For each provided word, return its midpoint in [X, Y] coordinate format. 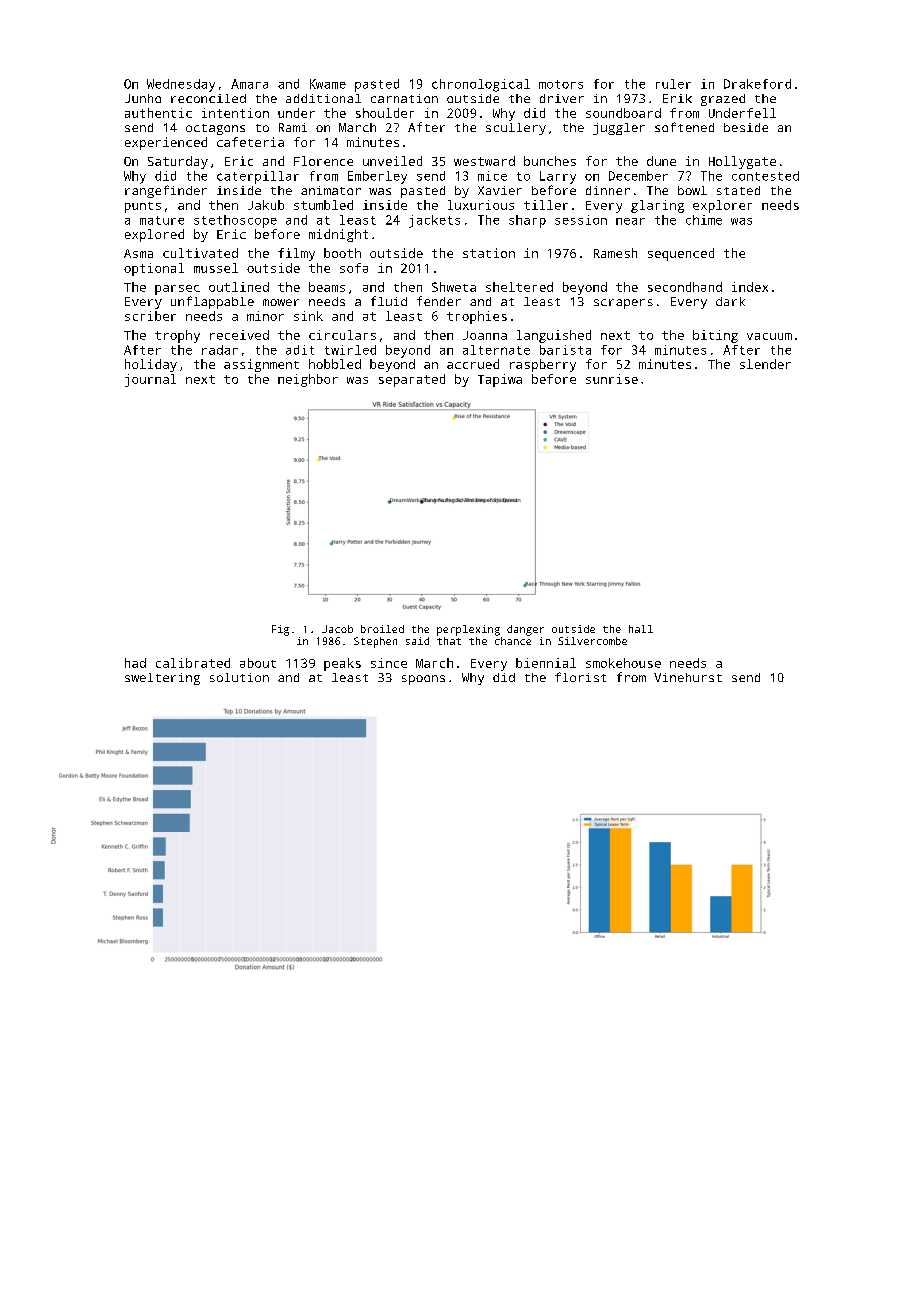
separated [412, 380]
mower [281, 302]
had [135, 663]
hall [641, 629]
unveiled [392, 161]
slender [765, 364]
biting [715, 336]
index [750, 287]
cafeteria [250, 142]
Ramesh [615, 253]
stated [738, 190]
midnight [338, 235]
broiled [382, 629]
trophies [477, 317]
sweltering [162, 679]
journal [150, 380]
